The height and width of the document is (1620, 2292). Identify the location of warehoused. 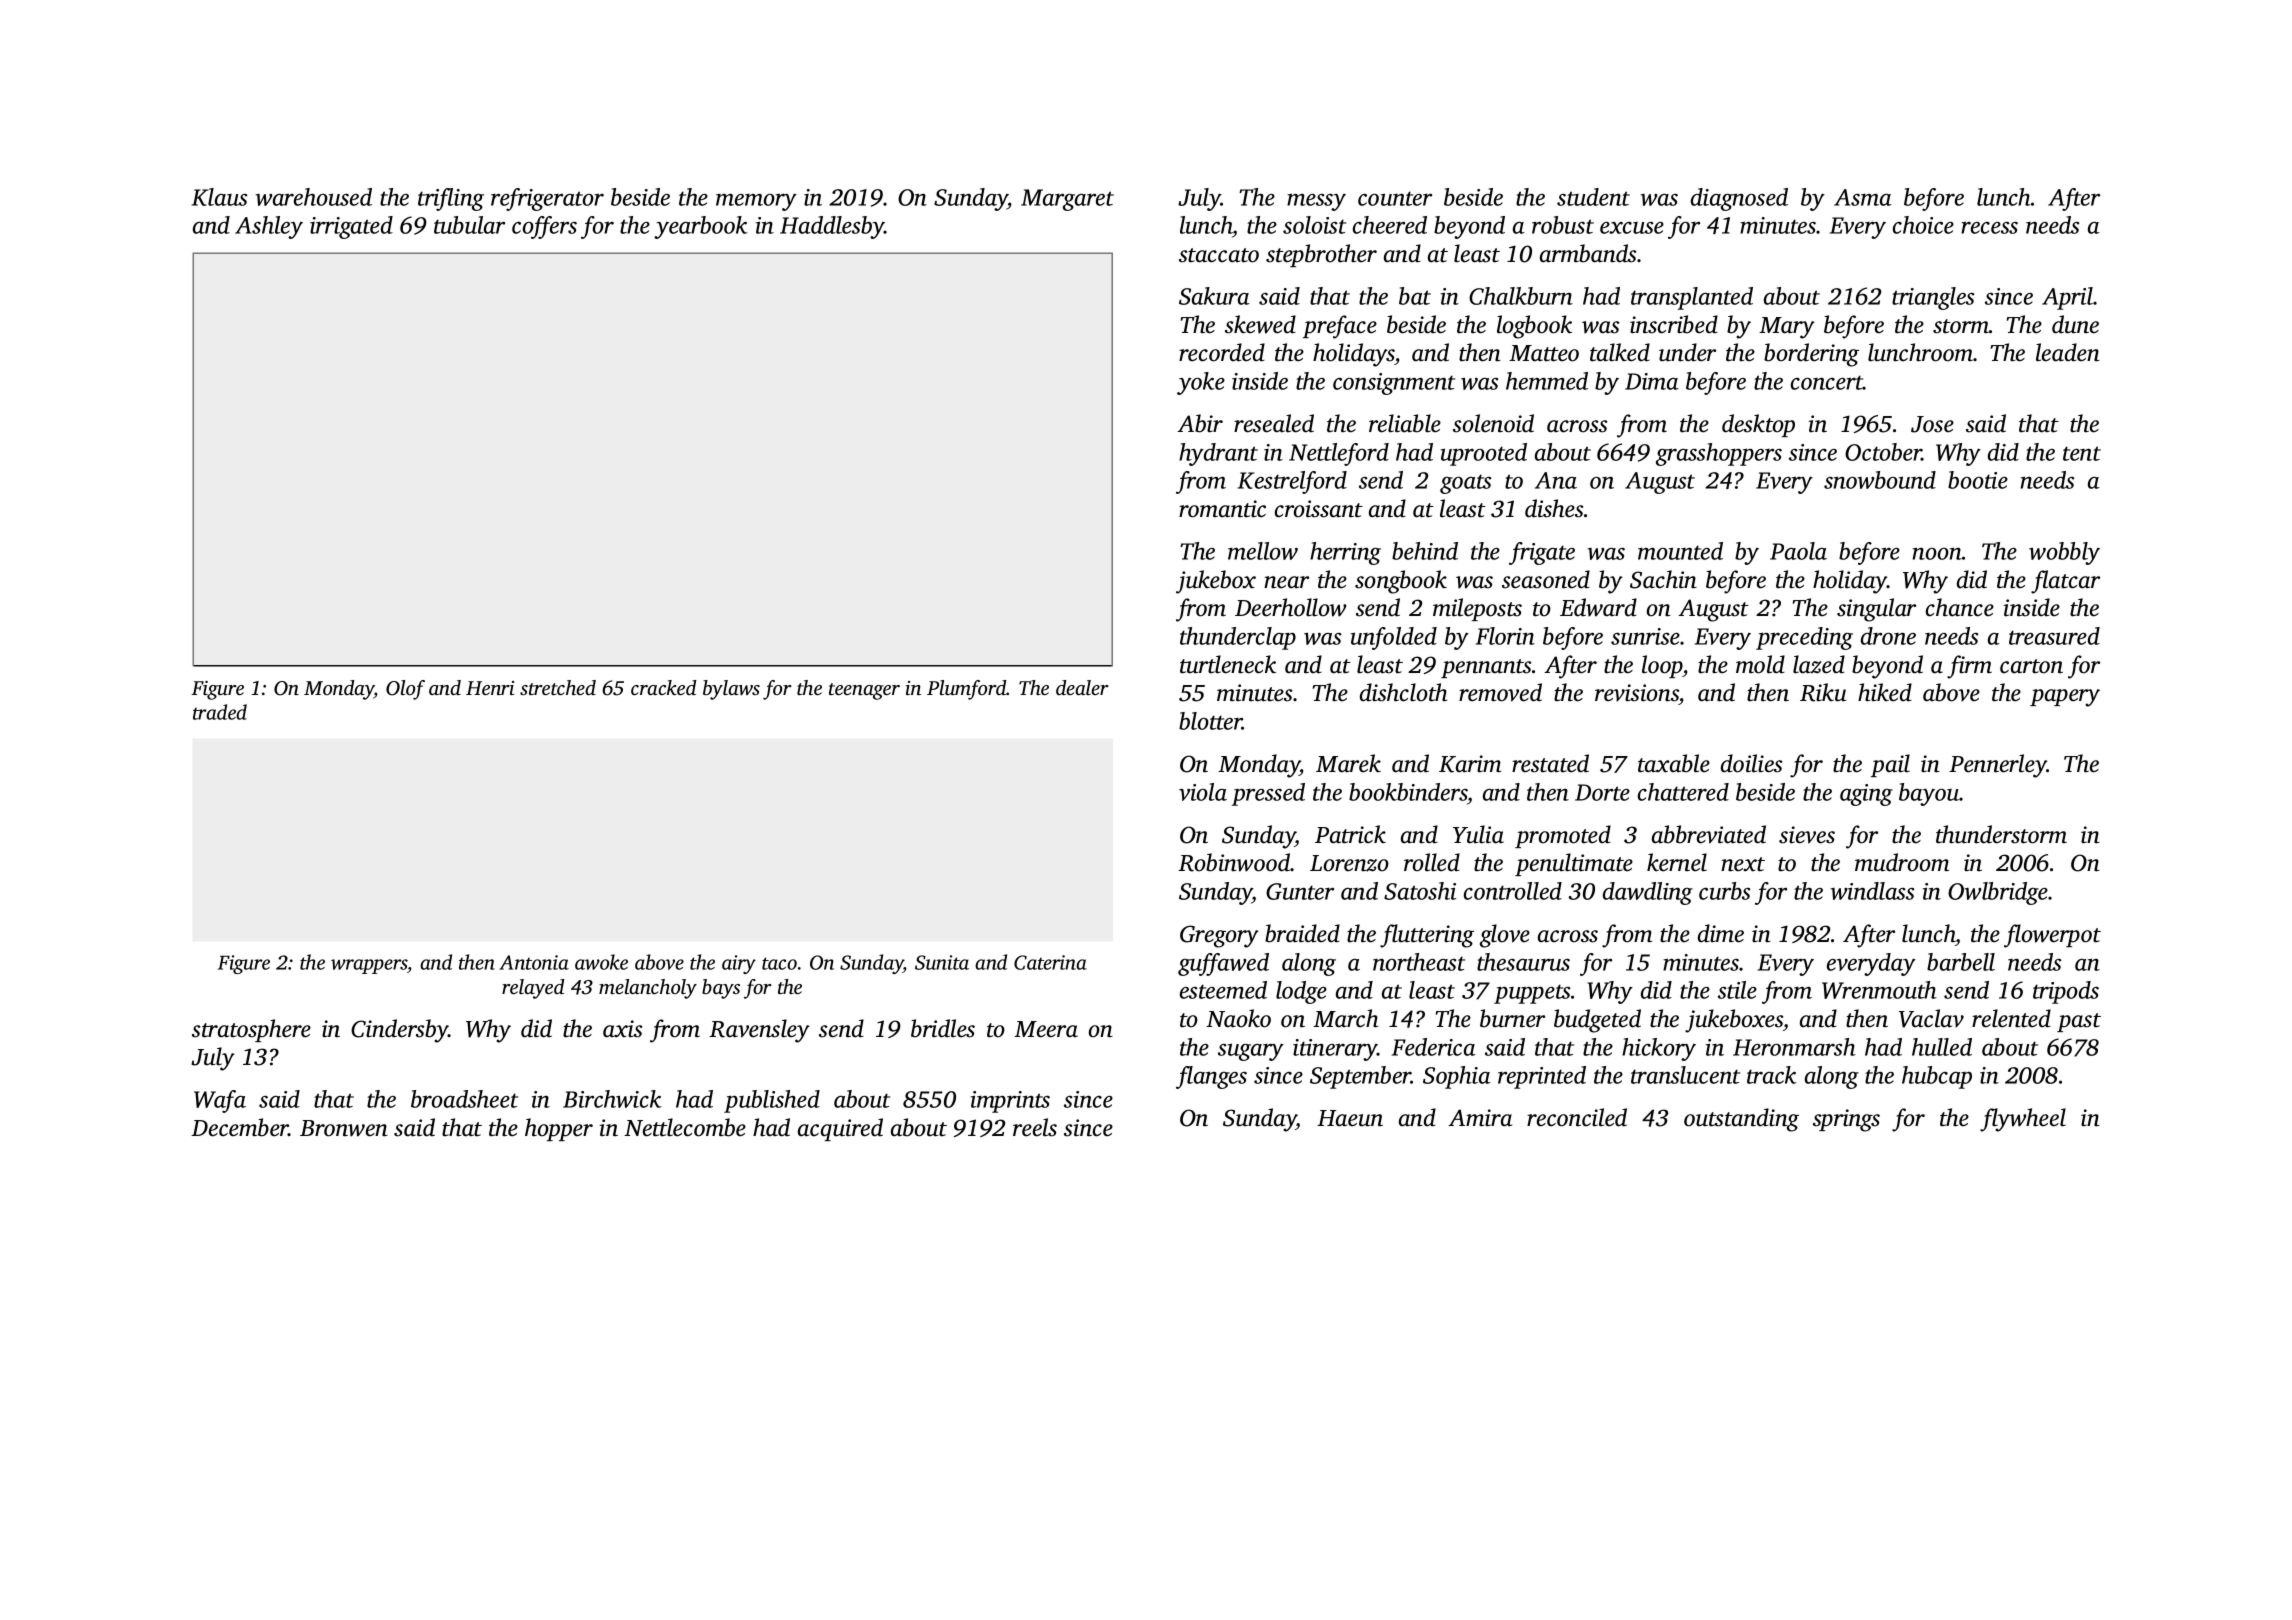
(314, 197).
